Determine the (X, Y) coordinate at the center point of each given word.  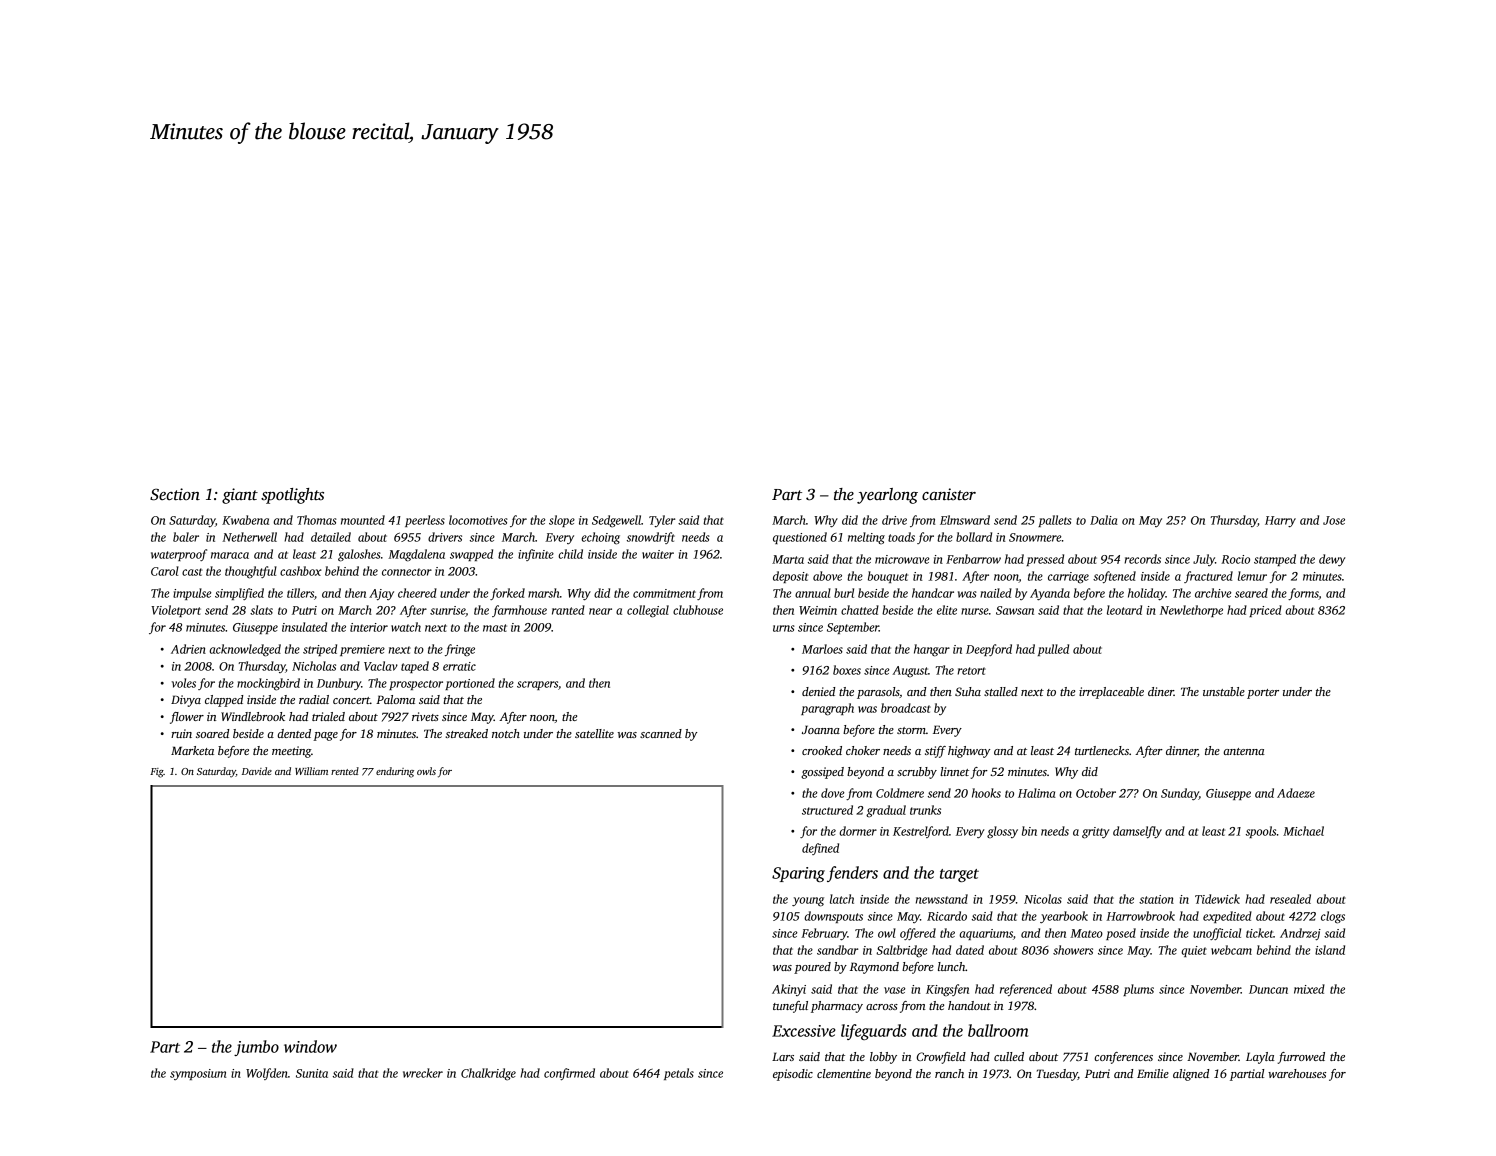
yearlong (887, 496)
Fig (157, 773)
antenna (1244, 751)
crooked (822, 750)
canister (949, 494)
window (310, 1046)
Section (175, 494)
